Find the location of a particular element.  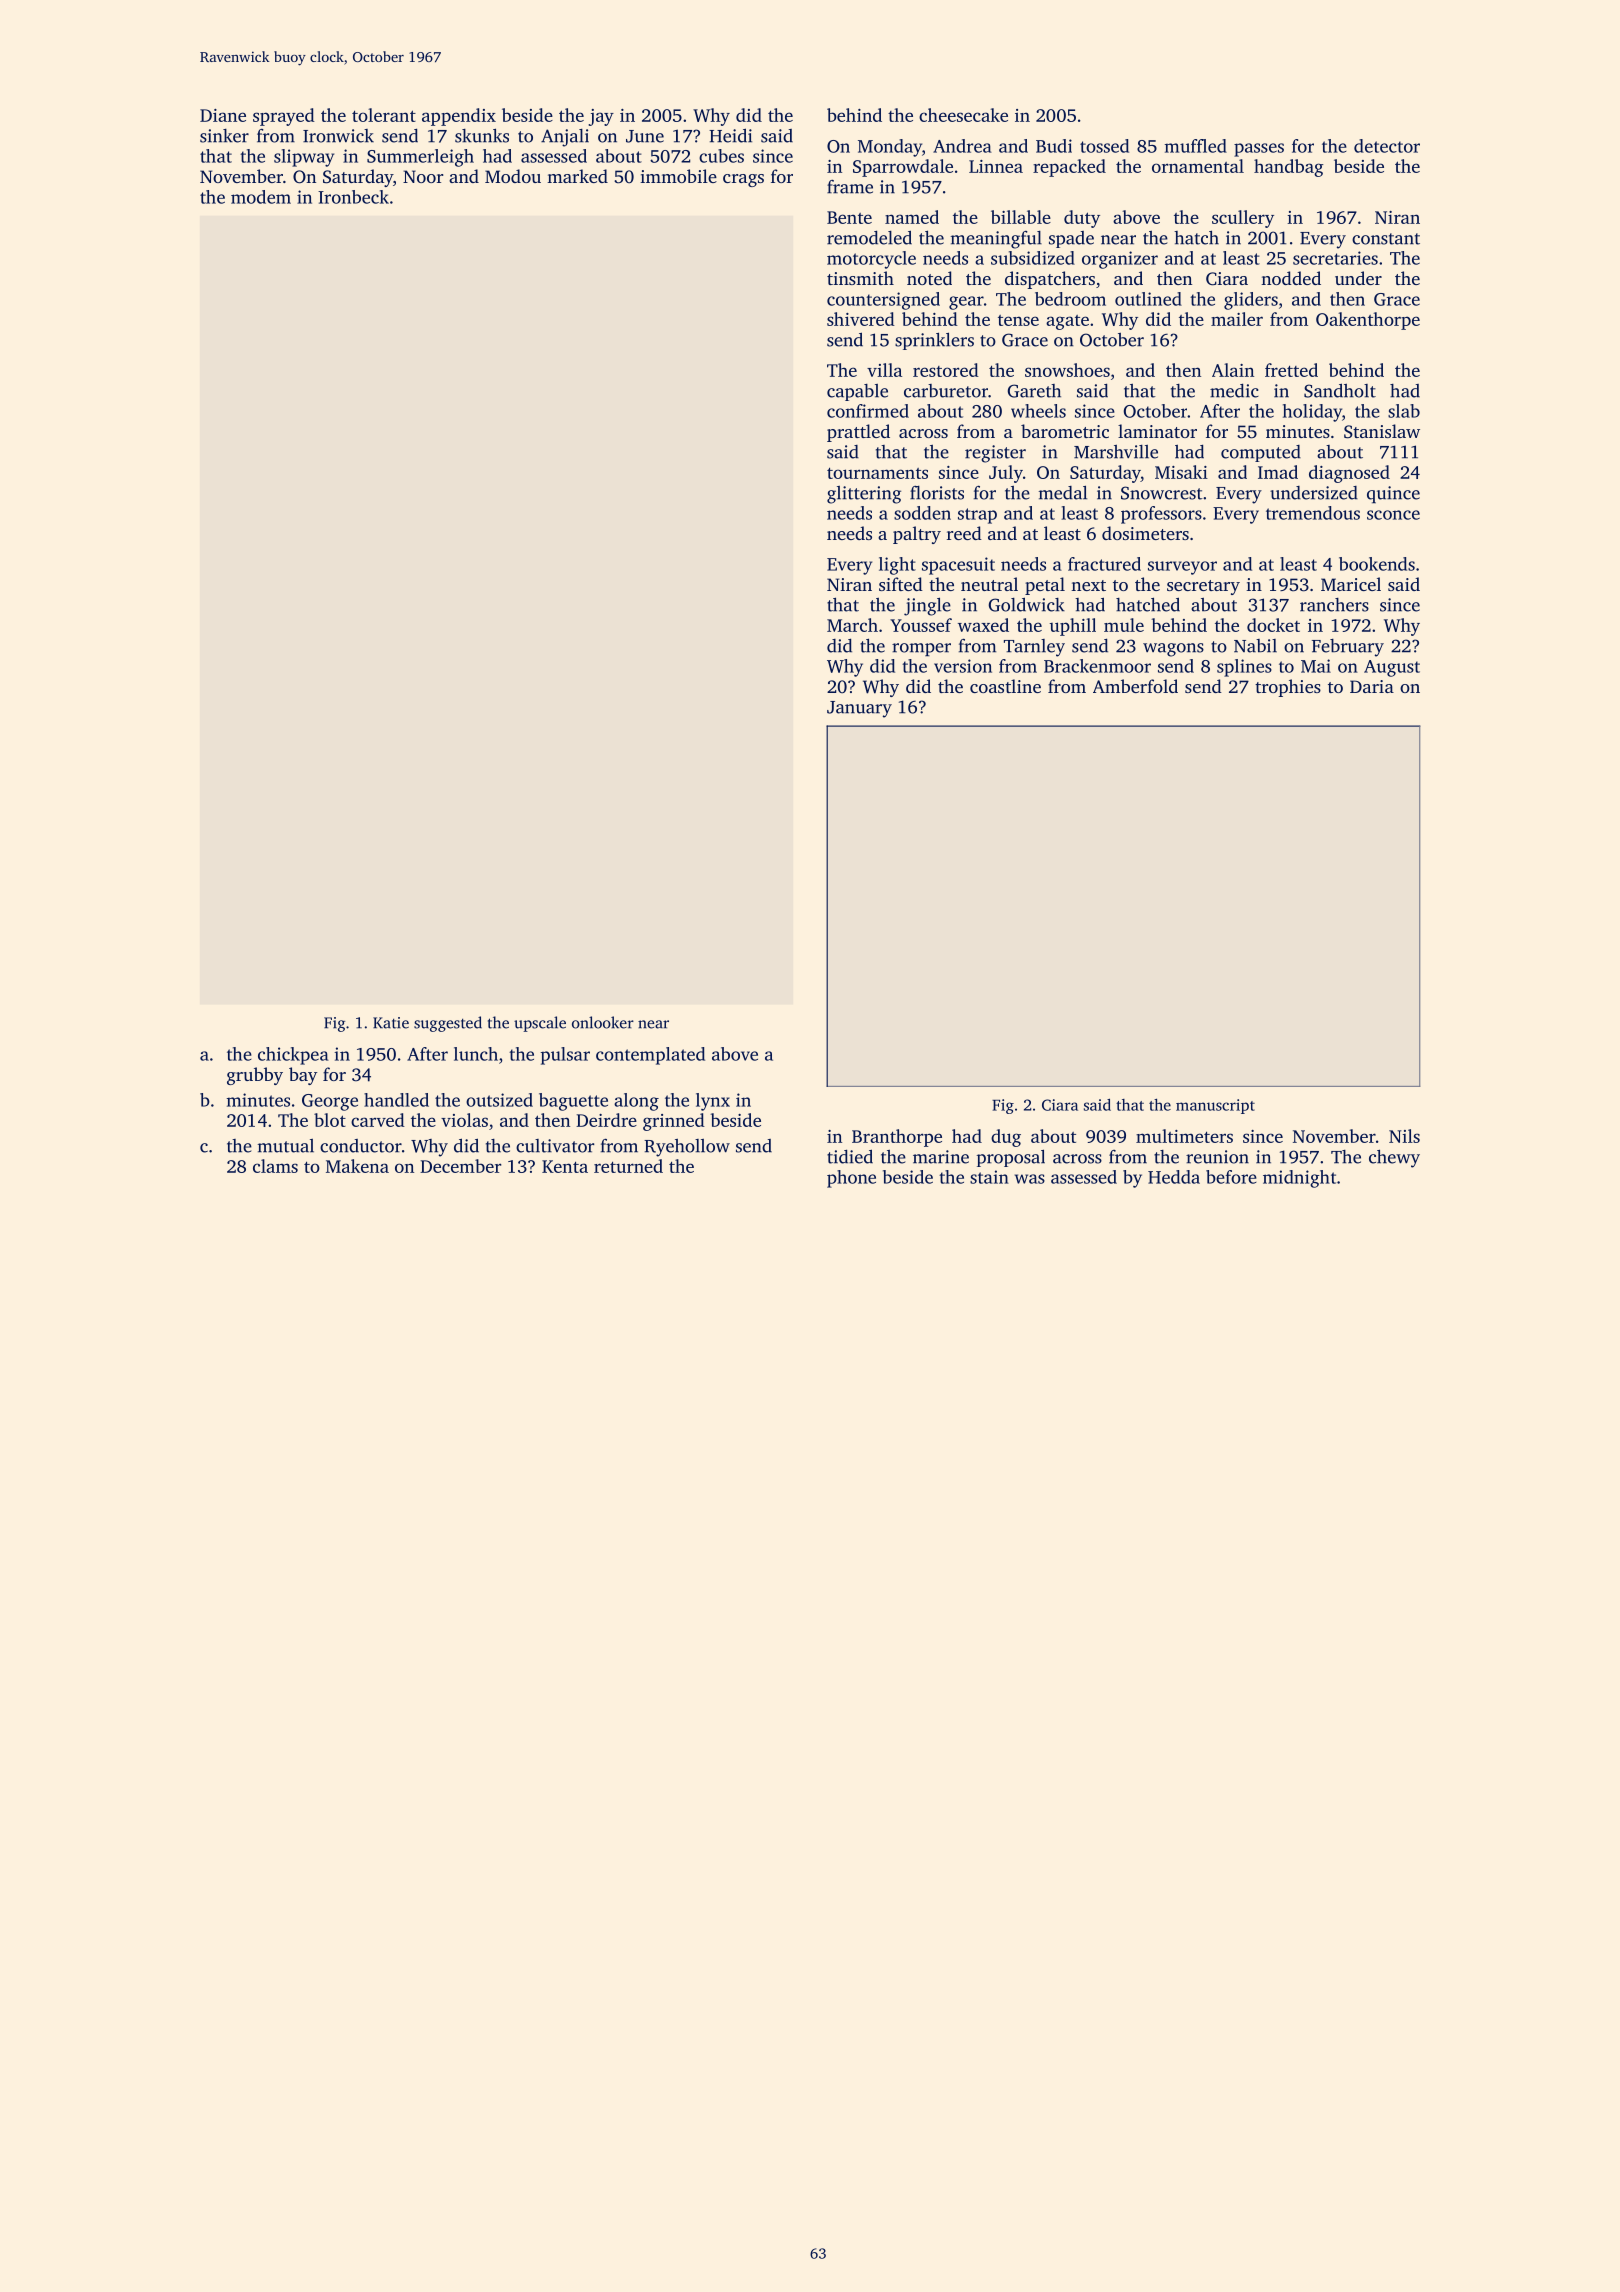

glittering is located at coordinates (864, 495).
